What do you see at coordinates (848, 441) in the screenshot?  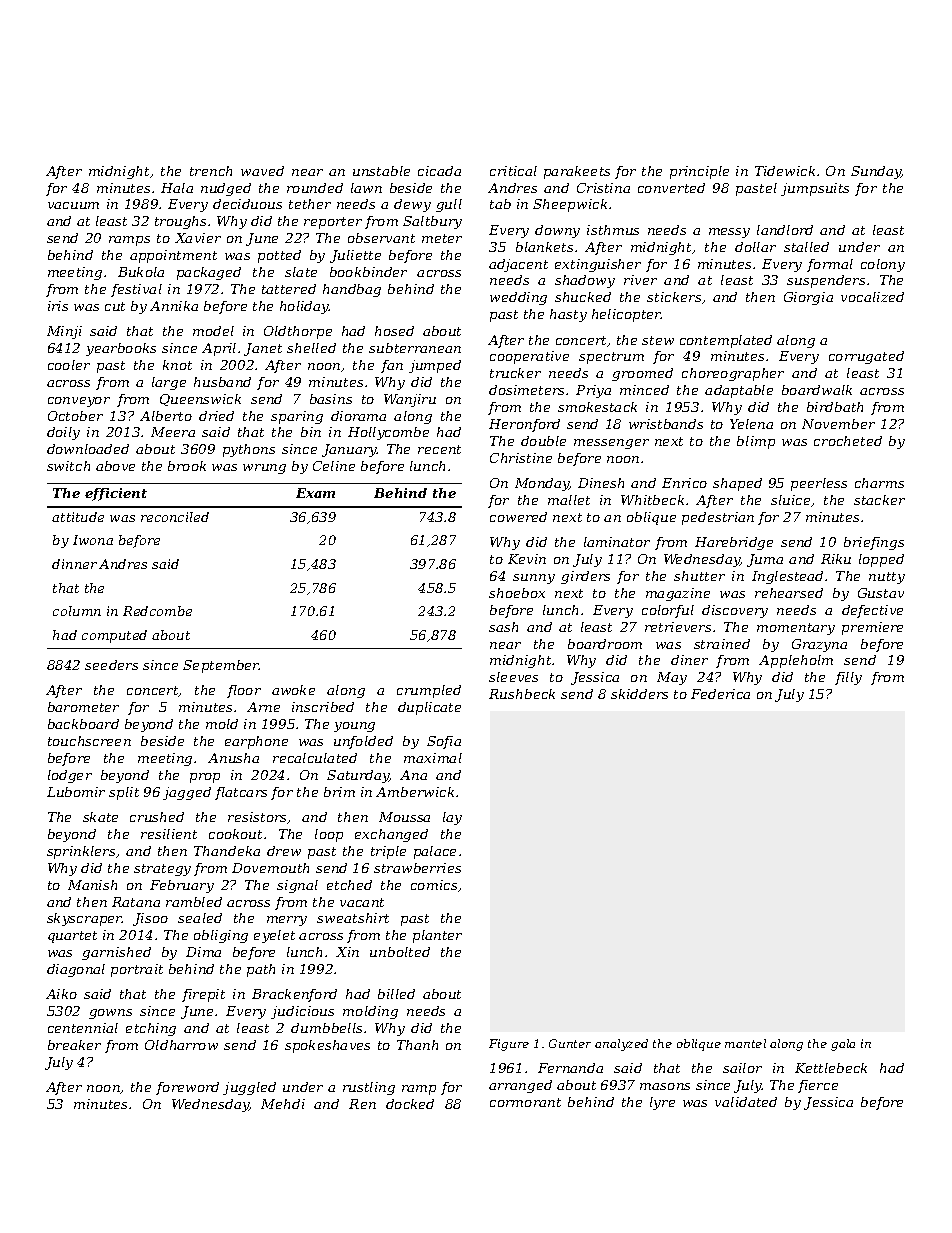 I see `crocheted` at bounding box center [848, 441].
